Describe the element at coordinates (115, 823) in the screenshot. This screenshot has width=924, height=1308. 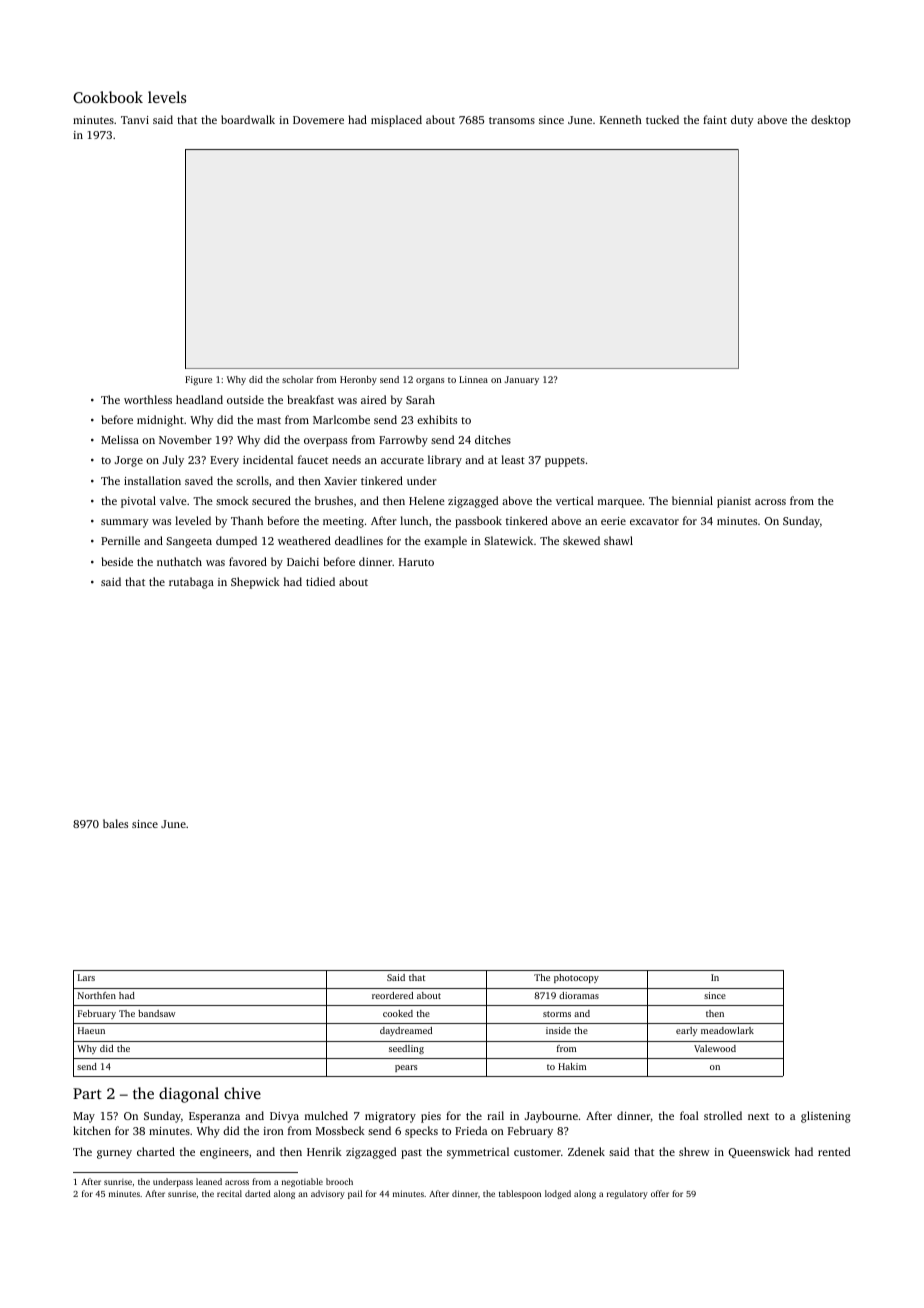
I see `bales` at that location.
